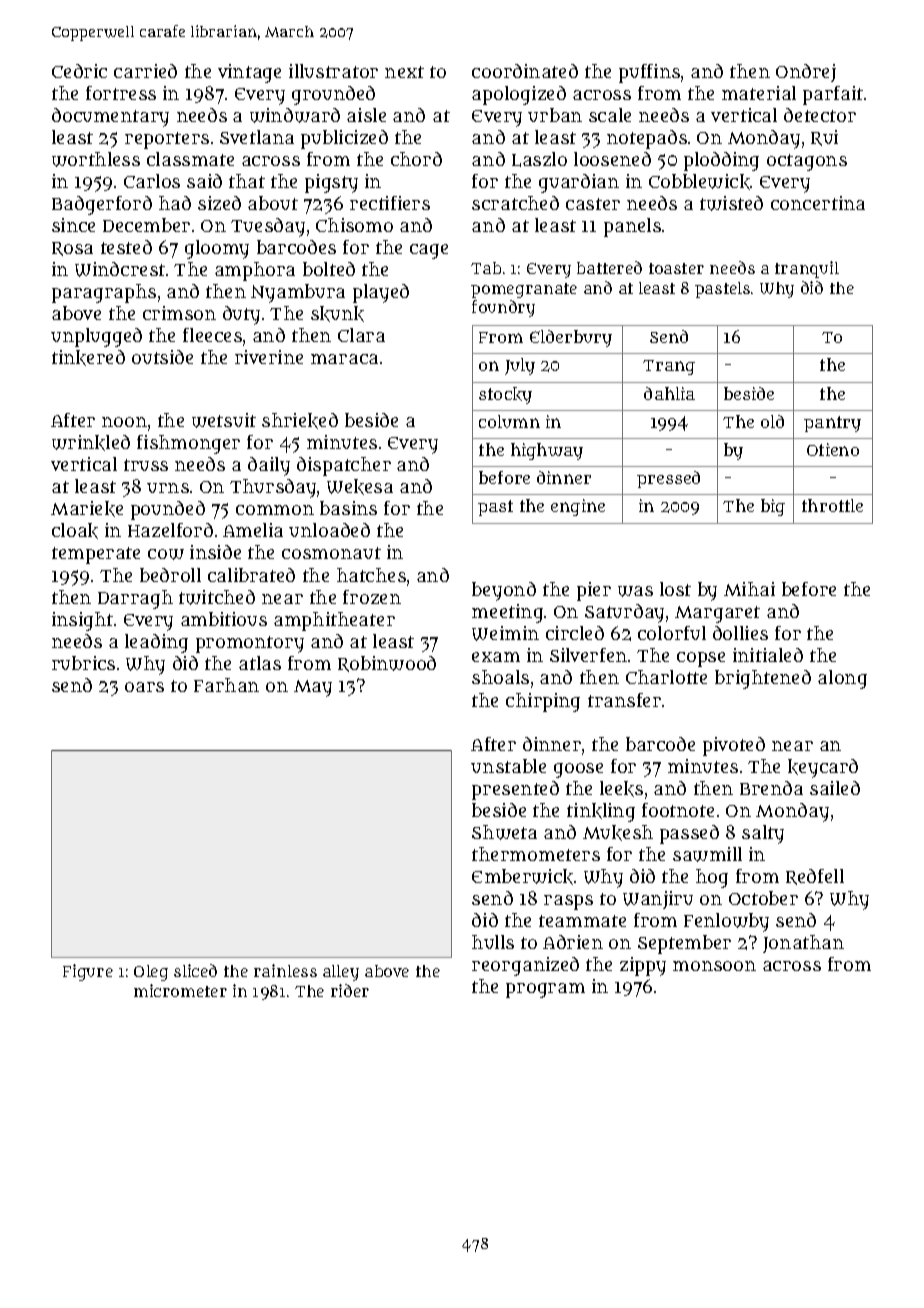  Describe the element at coordinates (504, 832) in the image. I see `Shweta` at that location.
